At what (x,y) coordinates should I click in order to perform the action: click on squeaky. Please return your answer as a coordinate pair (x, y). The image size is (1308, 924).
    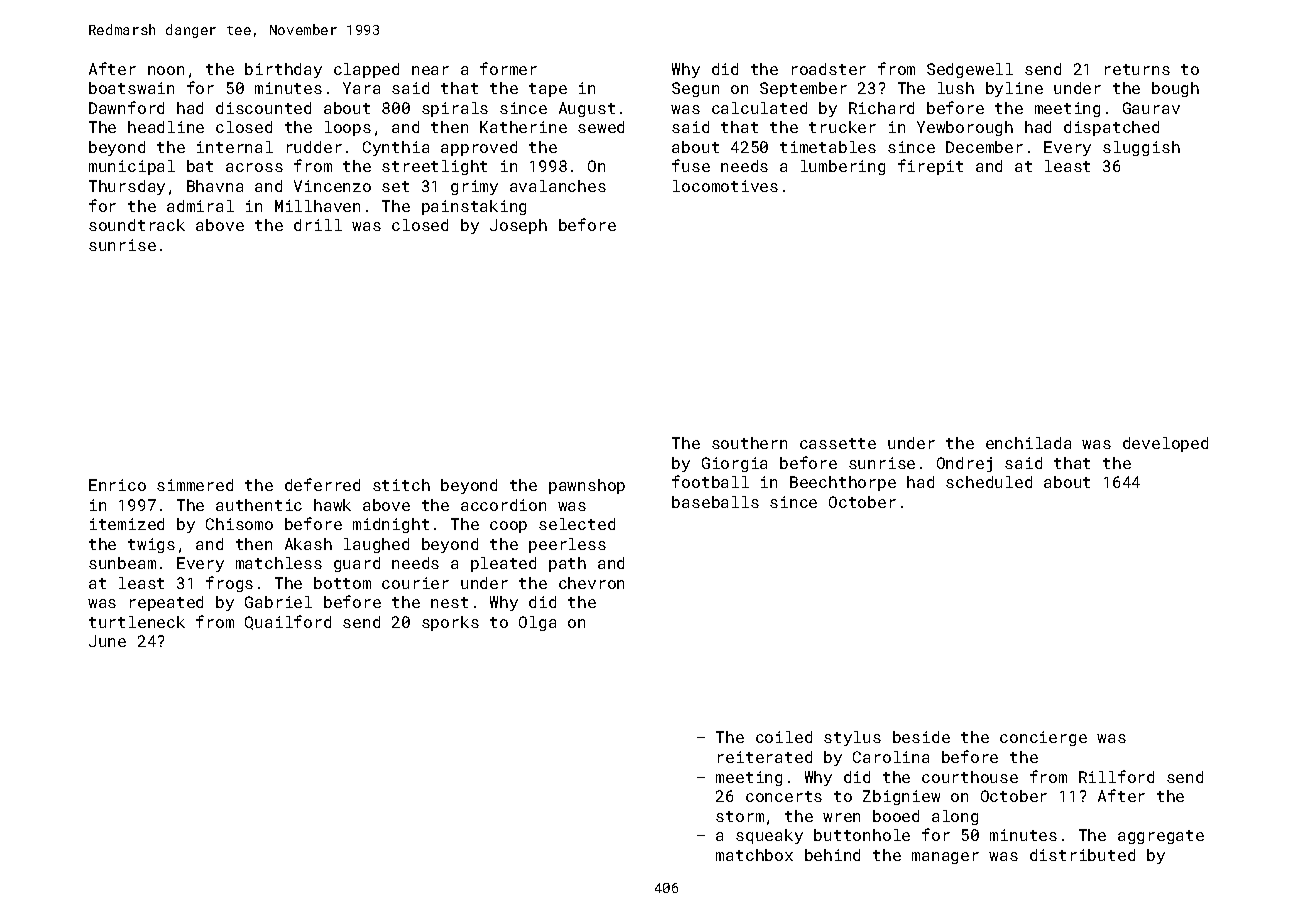
    Looking at the image, I should click on (769, 836).
